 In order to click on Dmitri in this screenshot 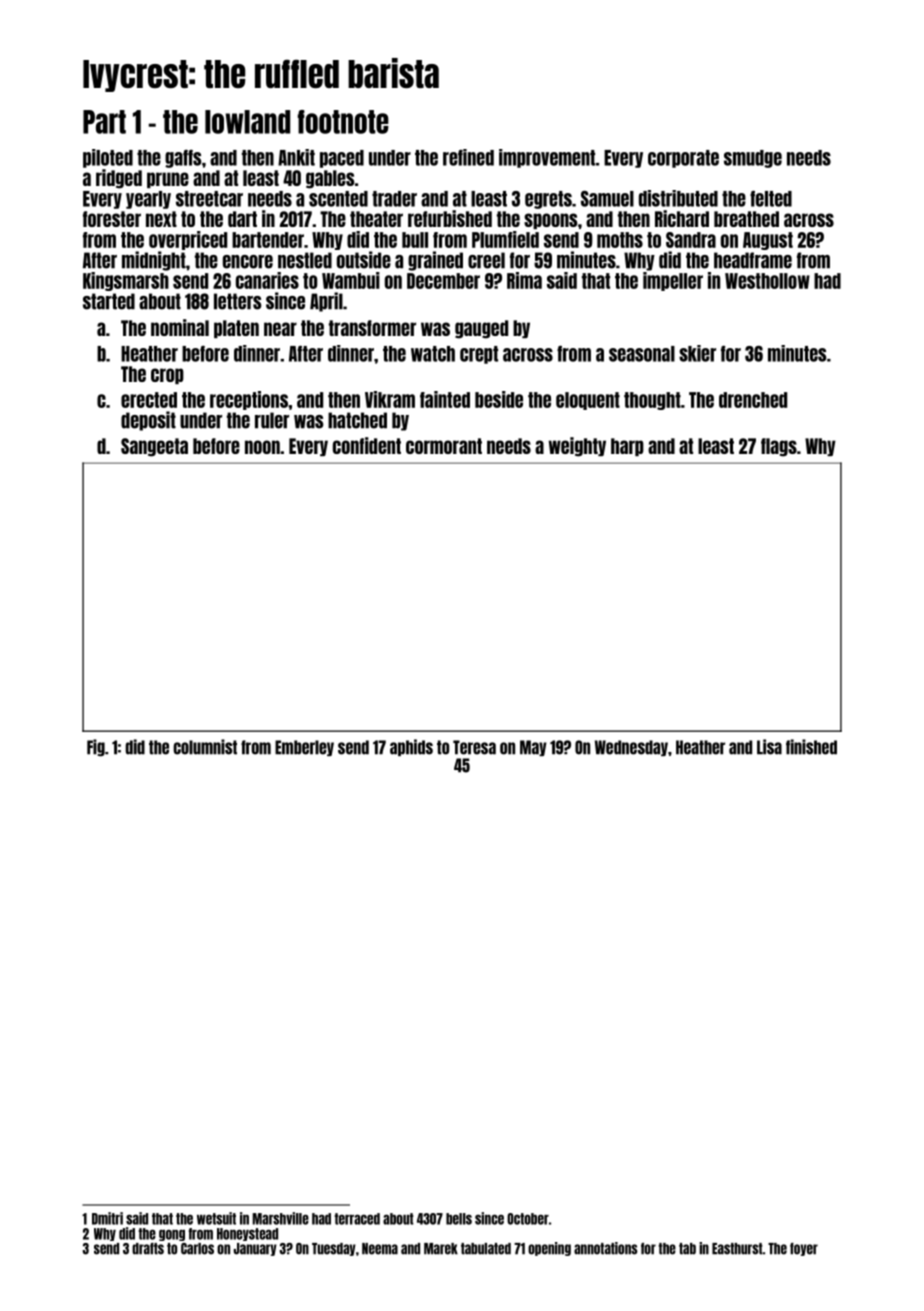, I will do `click(107, 1218)`.
